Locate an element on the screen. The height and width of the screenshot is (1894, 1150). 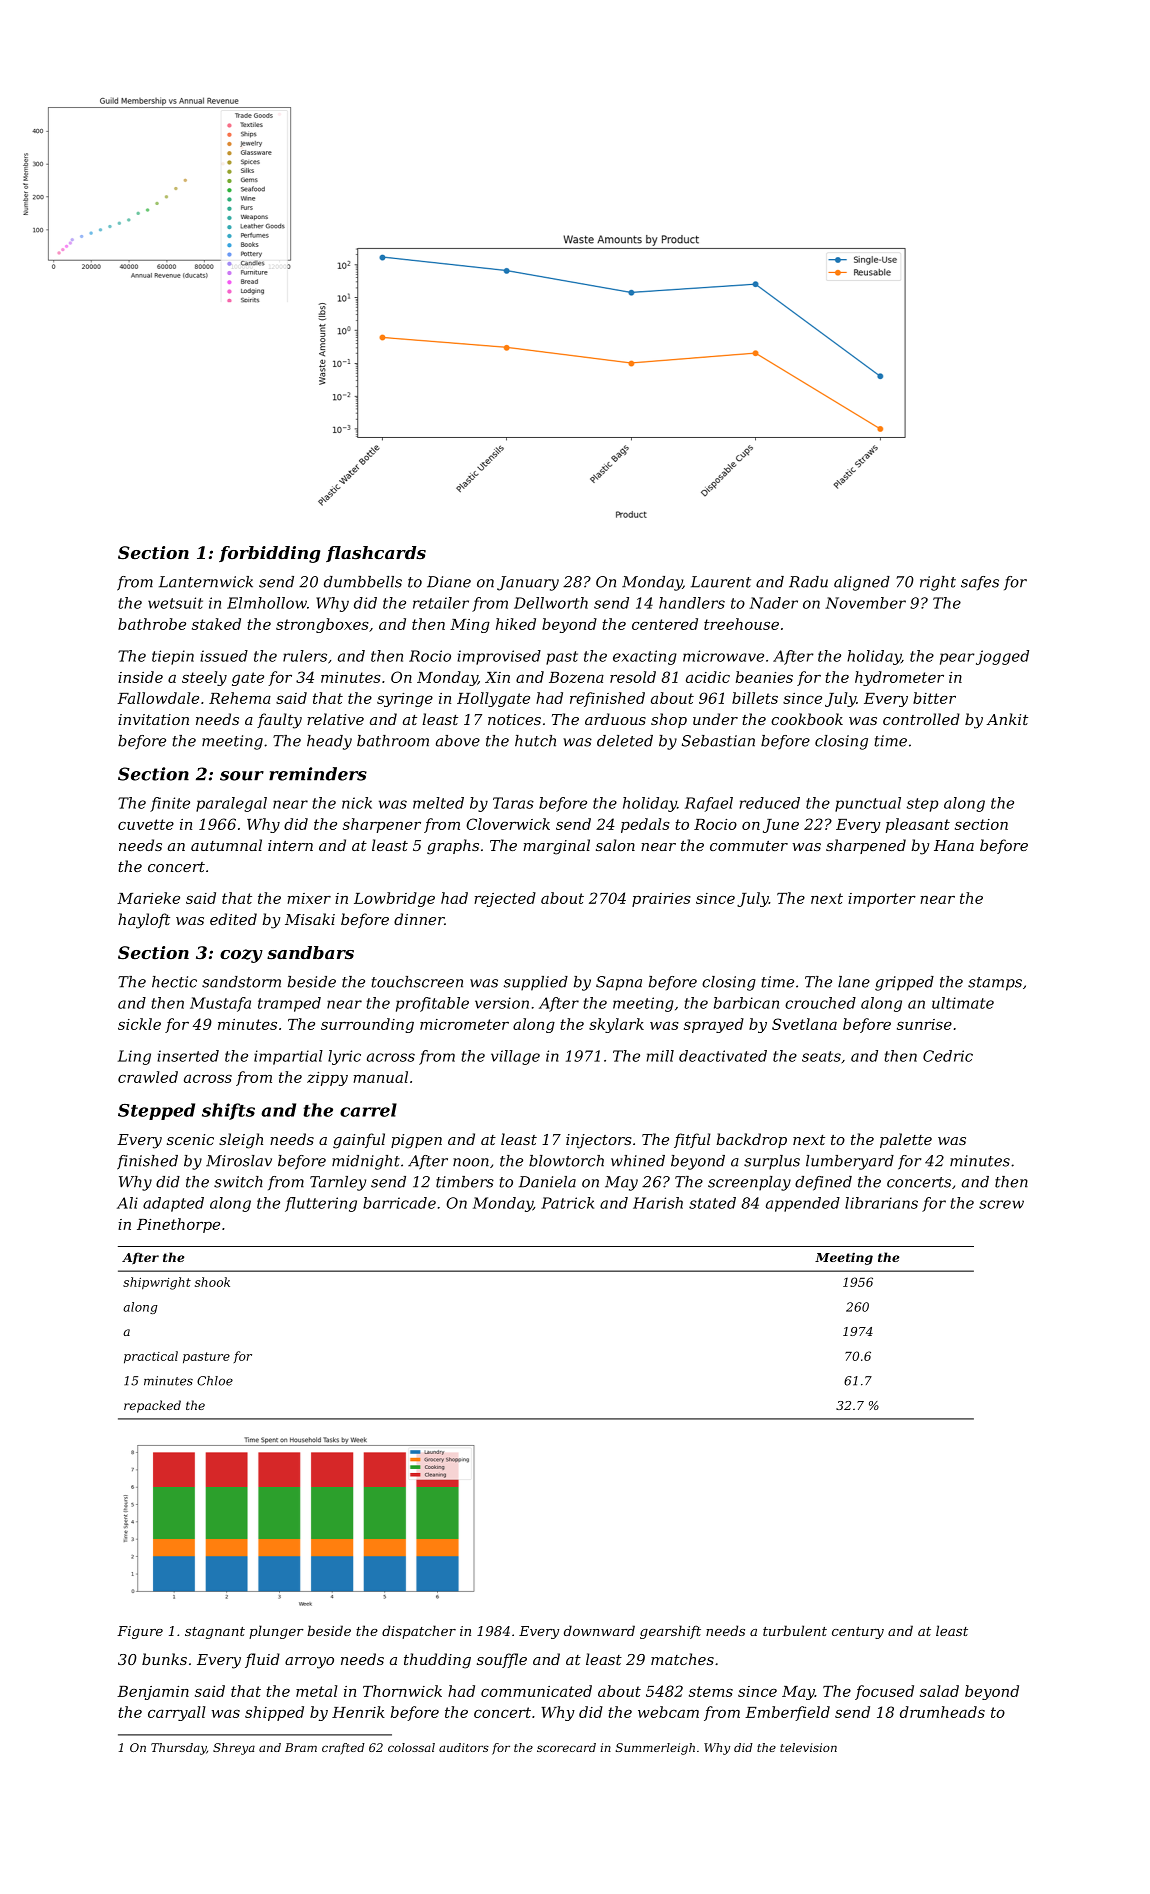
drumheads is located at coordinates (942, 1712).
